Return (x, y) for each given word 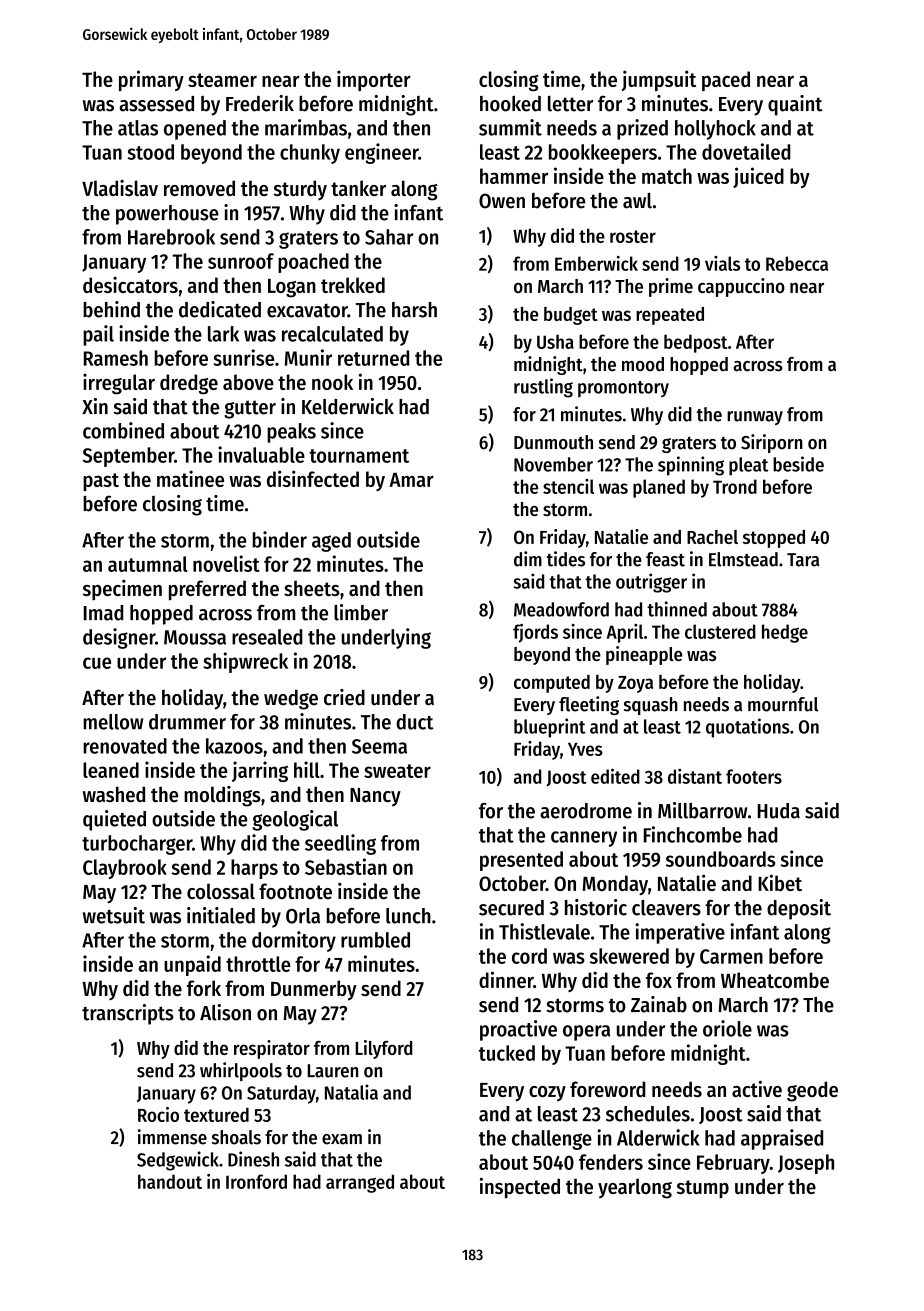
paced (726, 81)
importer (374, 80)
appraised (782, 1139)
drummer (187, 722)
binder (280, 539)
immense (172, 1137)
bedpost (695, 343)
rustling (543, 388)
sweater (397, 771)
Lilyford (384, 1049)
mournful (783, 704)
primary (151, 80)
